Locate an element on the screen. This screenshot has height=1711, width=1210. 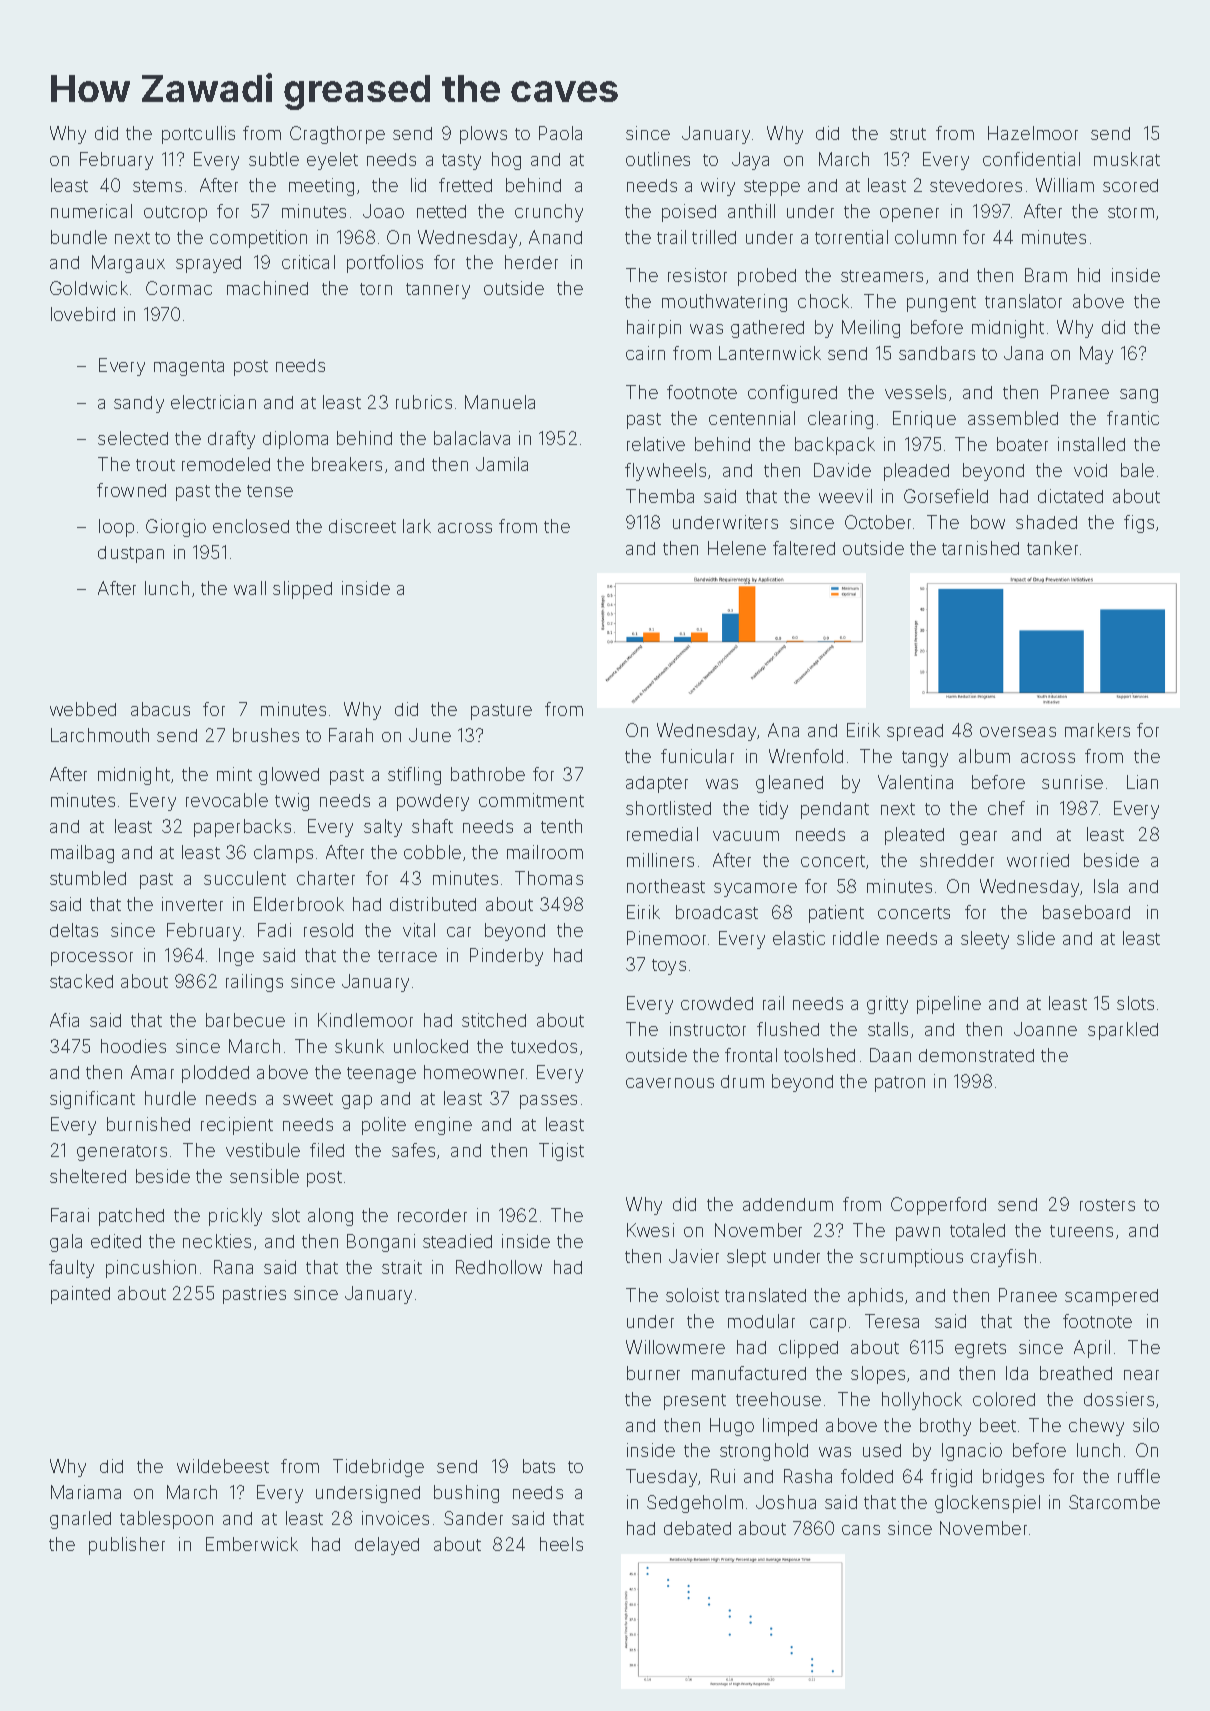
Paola is located at coordinates (560, 133).
